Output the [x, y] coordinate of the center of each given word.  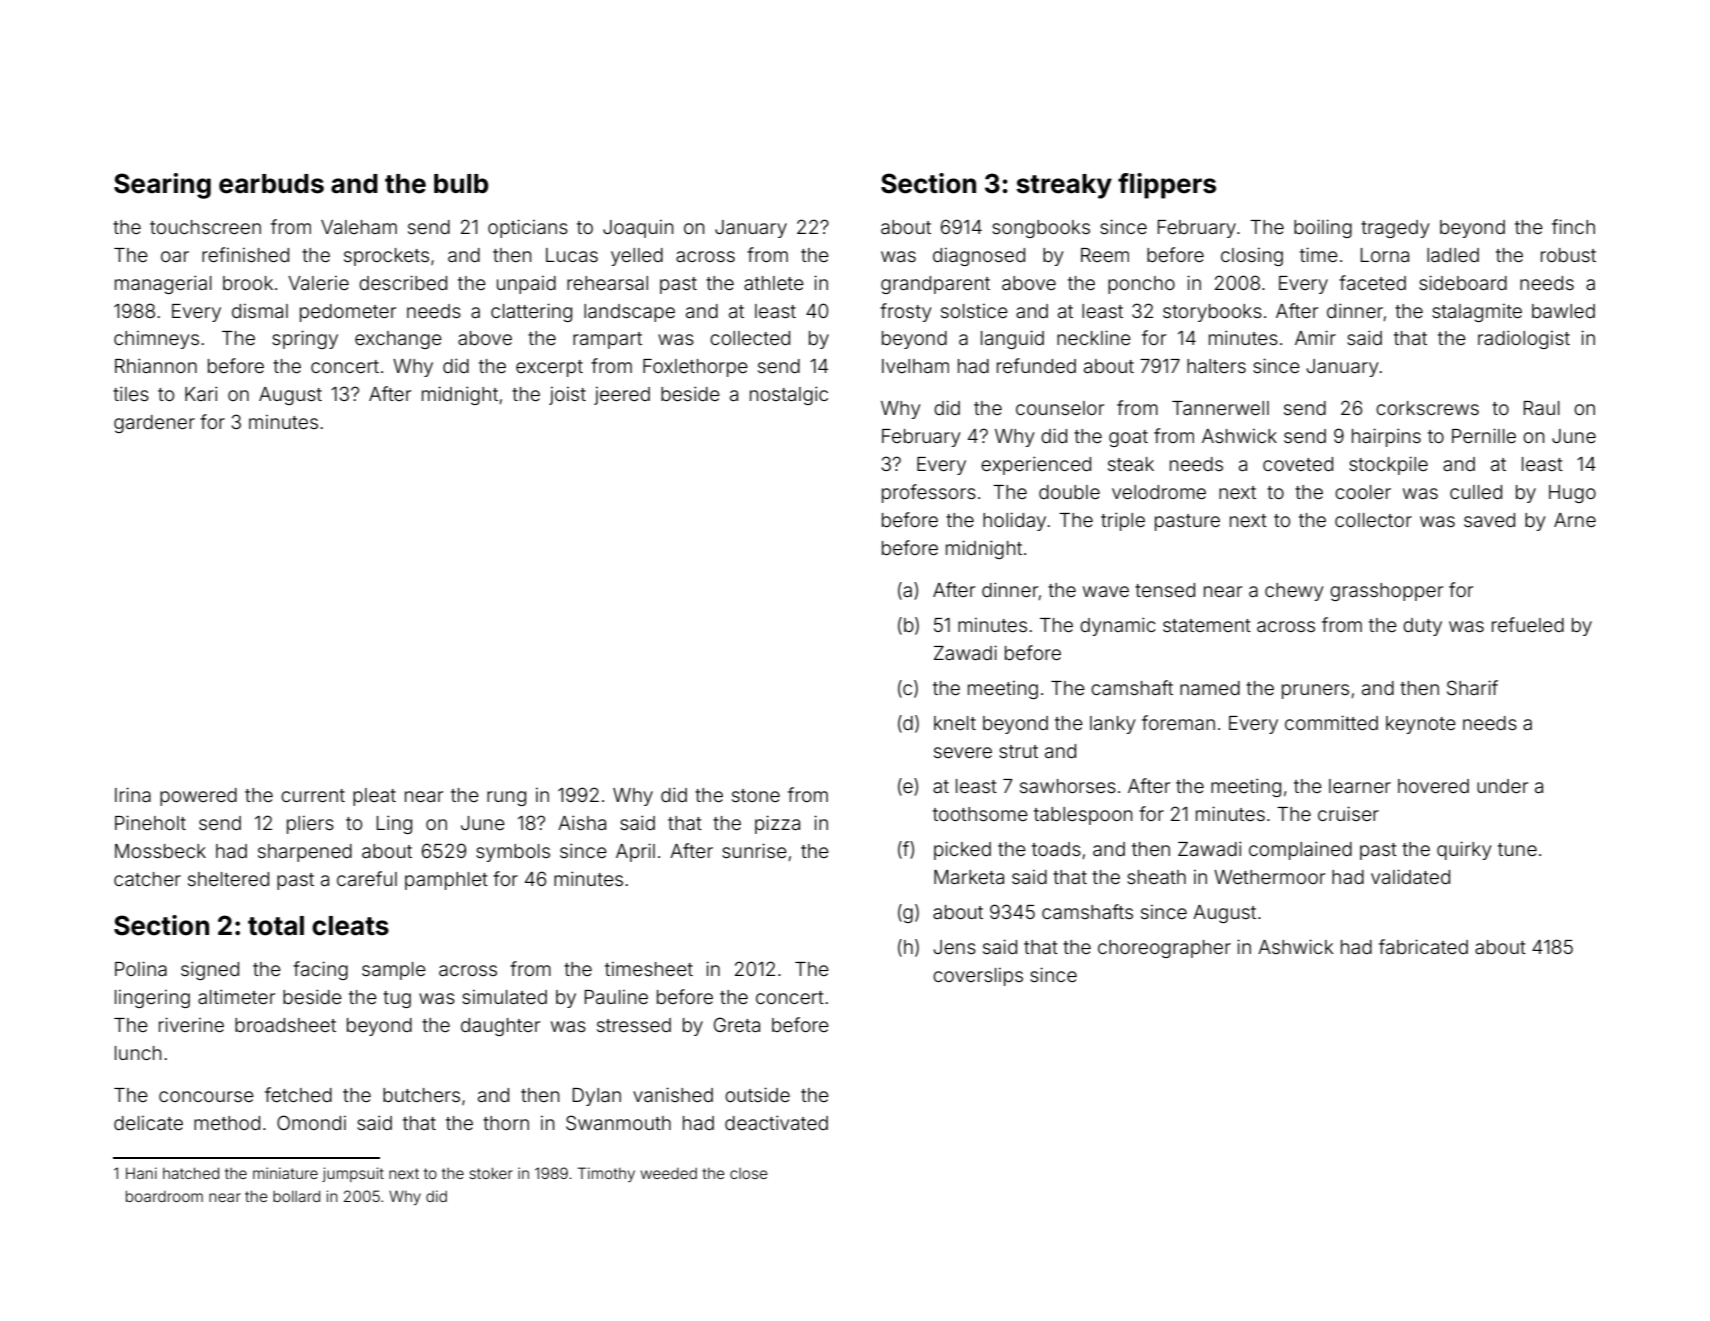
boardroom [164, 1196]
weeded [669, 1173]
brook [248, 283]
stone [756, 795]
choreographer [1164, 949]
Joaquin [638, 229]
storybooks [1212, 313]
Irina [133, 794]
